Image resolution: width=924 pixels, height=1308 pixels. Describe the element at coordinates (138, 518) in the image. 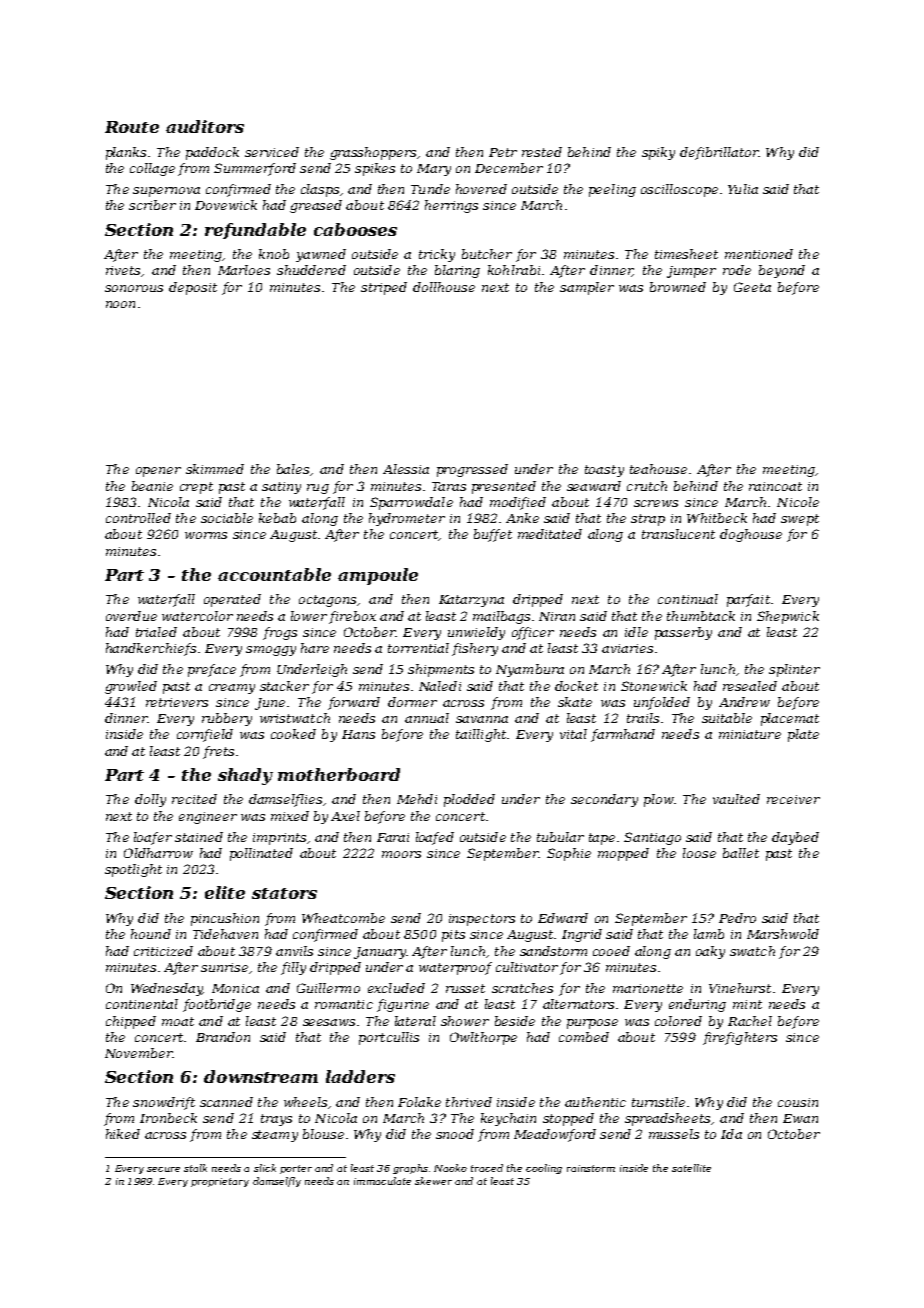

I see `controlled` at that location.
